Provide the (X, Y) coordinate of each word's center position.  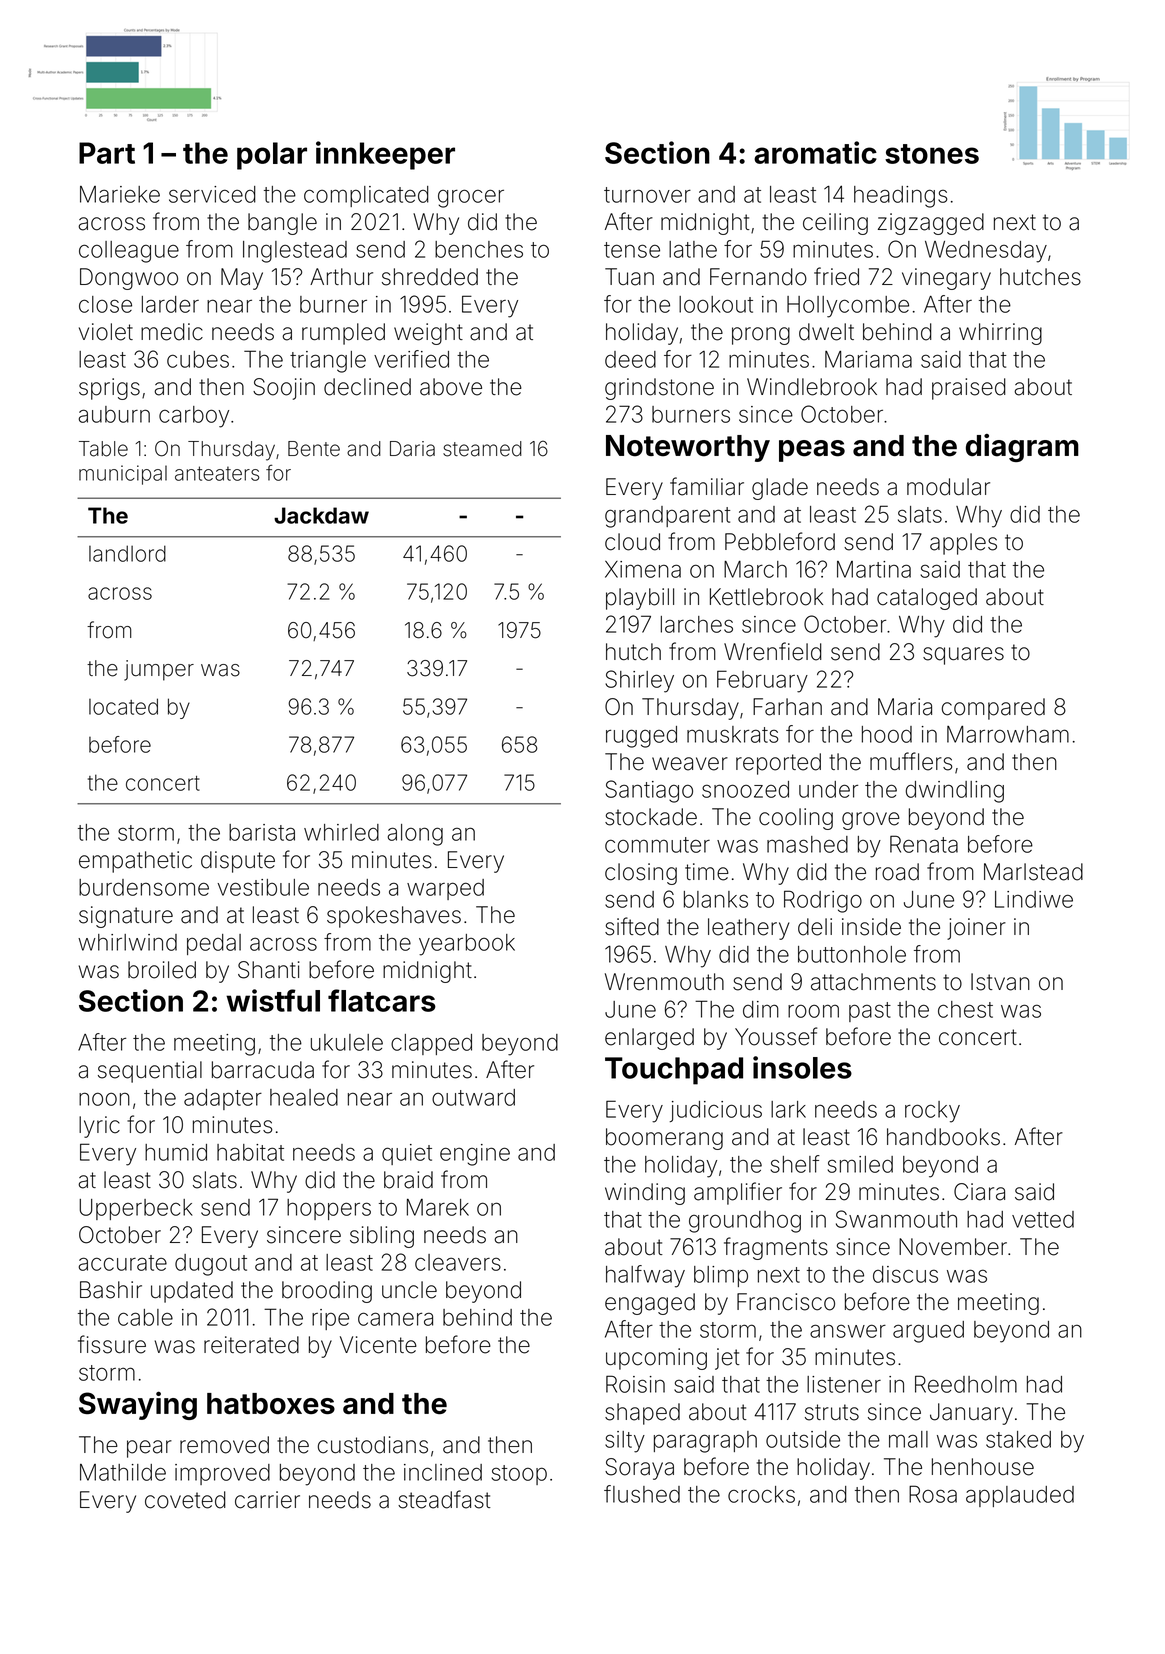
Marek (438, 1207)
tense (632, 250)
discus (905, 1274)
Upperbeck (136, 1209)
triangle (328, 362)
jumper (159, 670)
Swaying (138, 1405)
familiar (707, 486)
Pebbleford (780, 541)
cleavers (458, 1262)
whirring (1000, 334)
